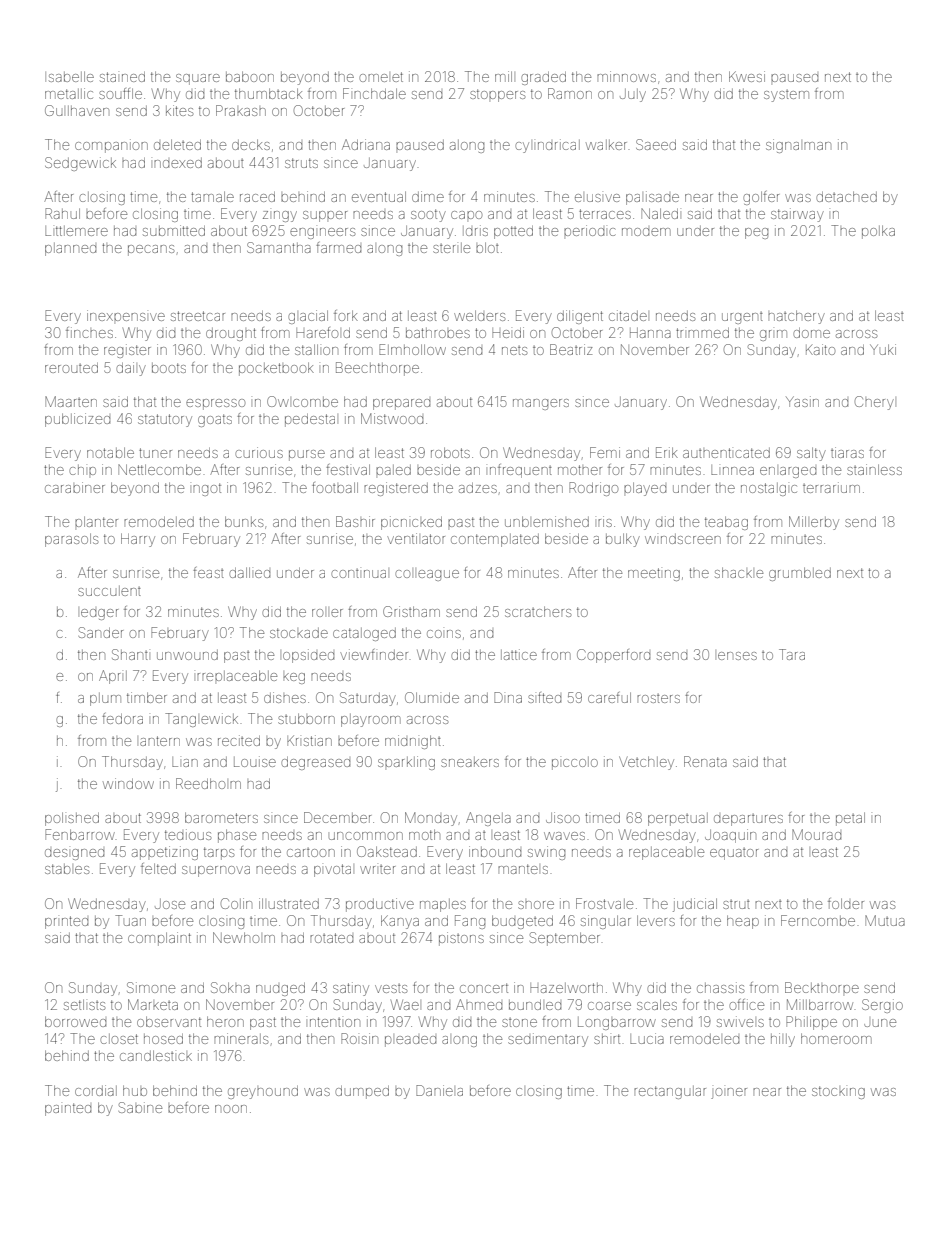  What do you see at coordinates (802, 401) in the screenshot?
I see `Yasin` at bounding box center [802, 401].
